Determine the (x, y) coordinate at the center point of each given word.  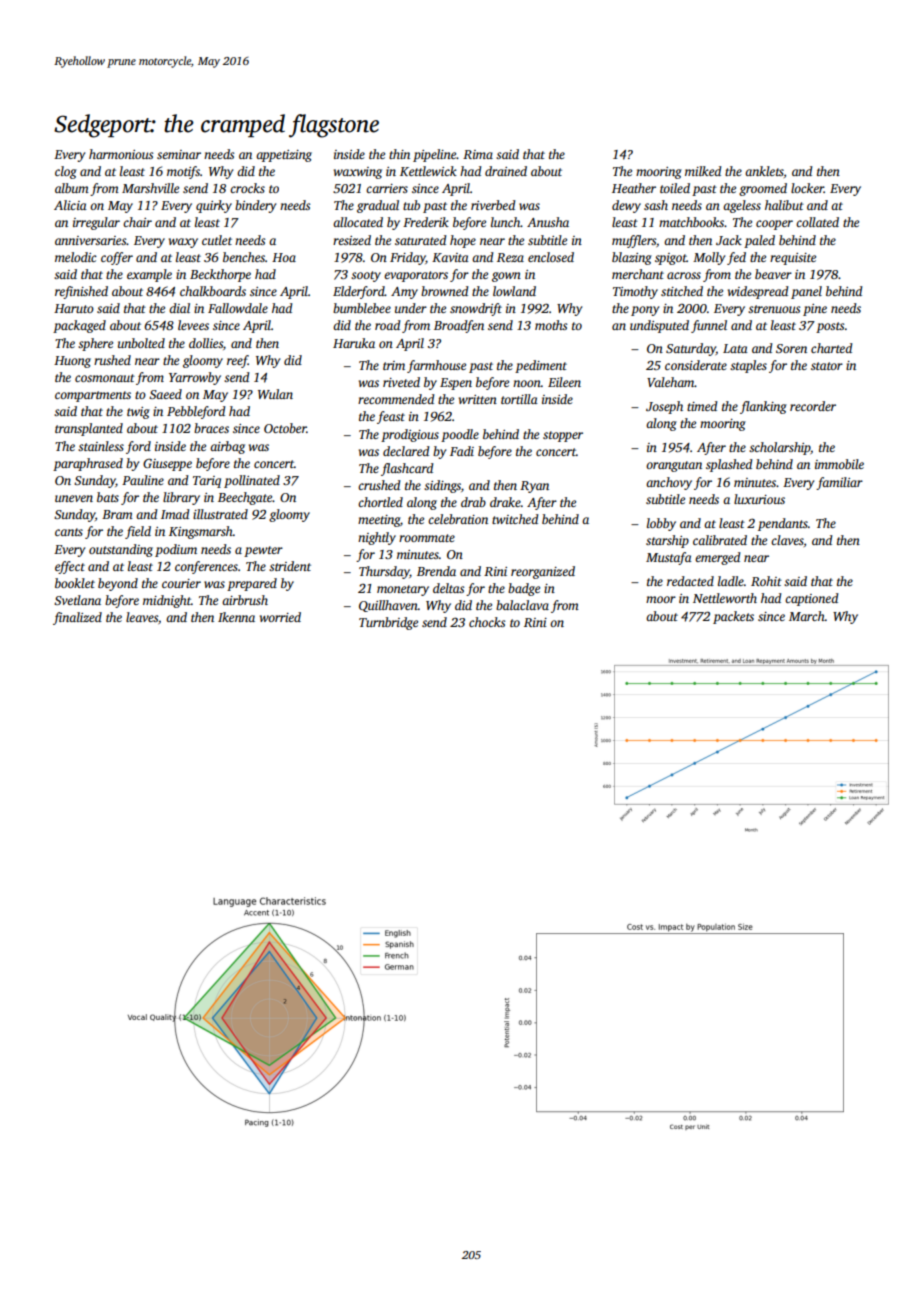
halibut (784, 205)
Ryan (534, 487)
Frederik (426, 222)
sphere (95, 344)
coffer (117, 258)
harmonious (121, 154)
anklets (764, 171)
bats (108, 497)
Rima (478, 154)
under (411, 308)
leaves (142, 617)
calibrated (720, 540)
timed (702, 406)
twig (138, 413)
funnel (709, 326)
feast (391, 417)
